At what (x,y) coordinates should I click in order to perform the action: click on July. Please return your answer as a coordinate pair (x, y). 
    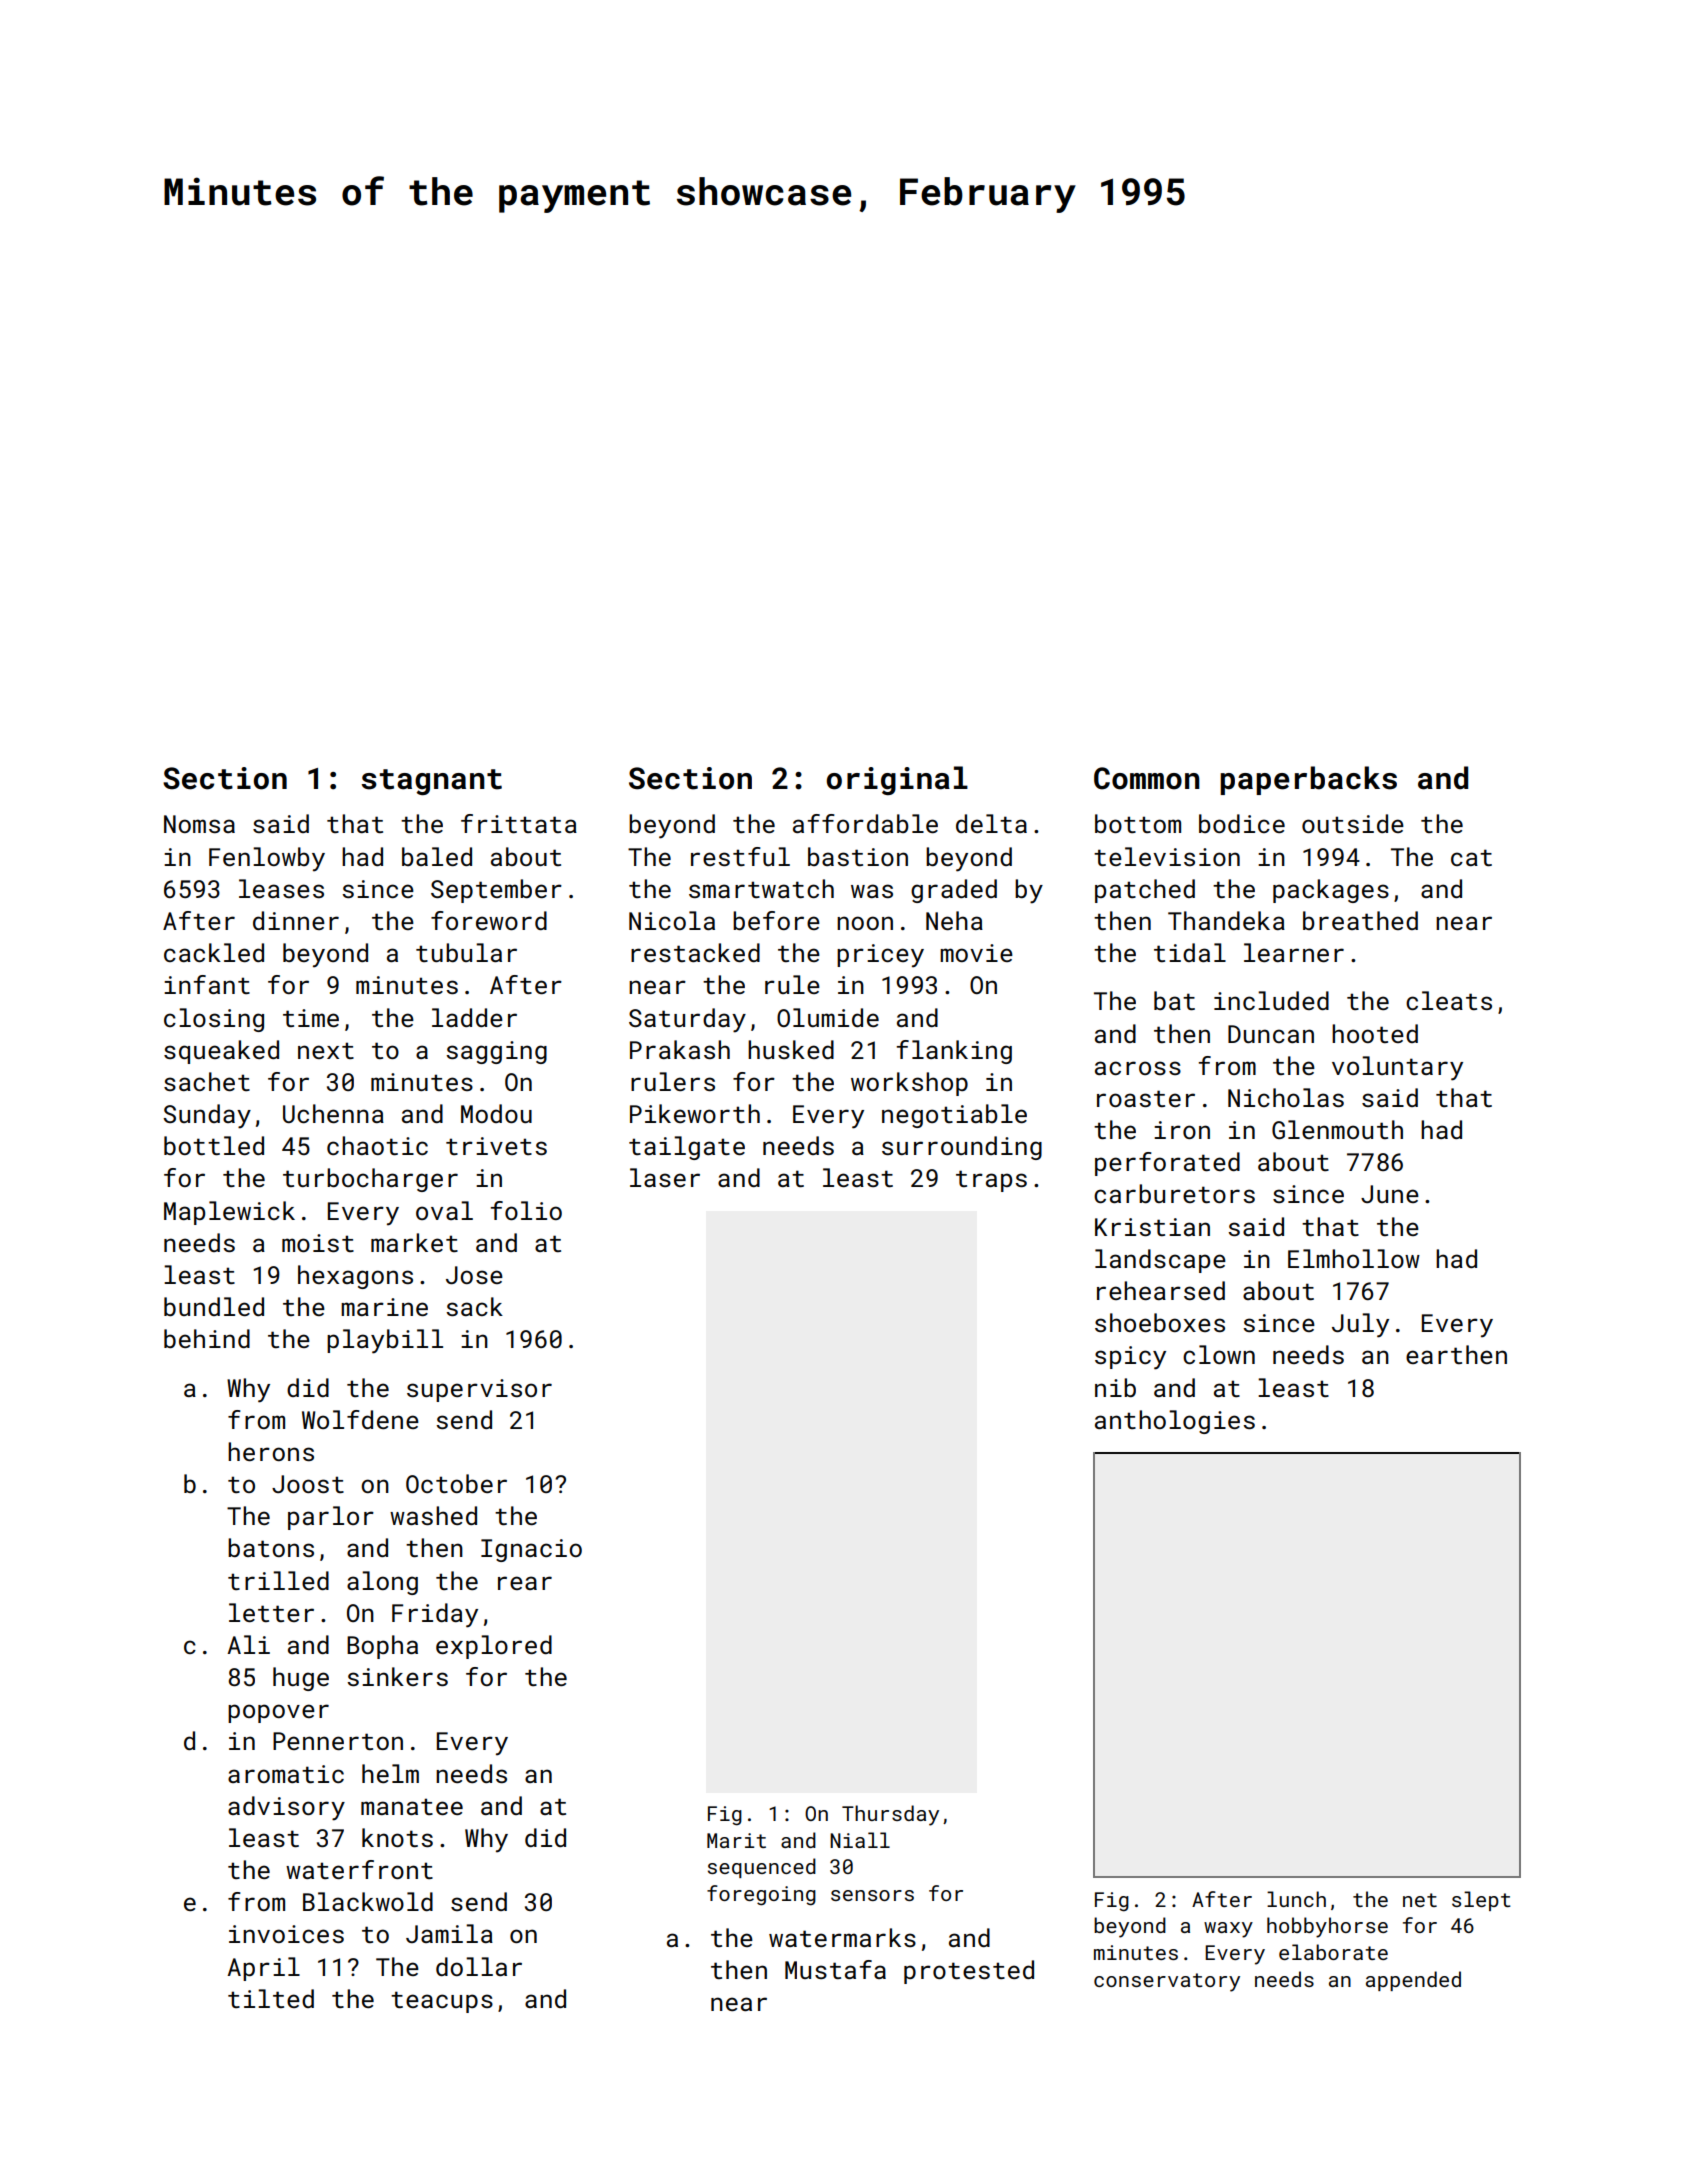
    Looking at the image, I should click on (1360, 1325).
